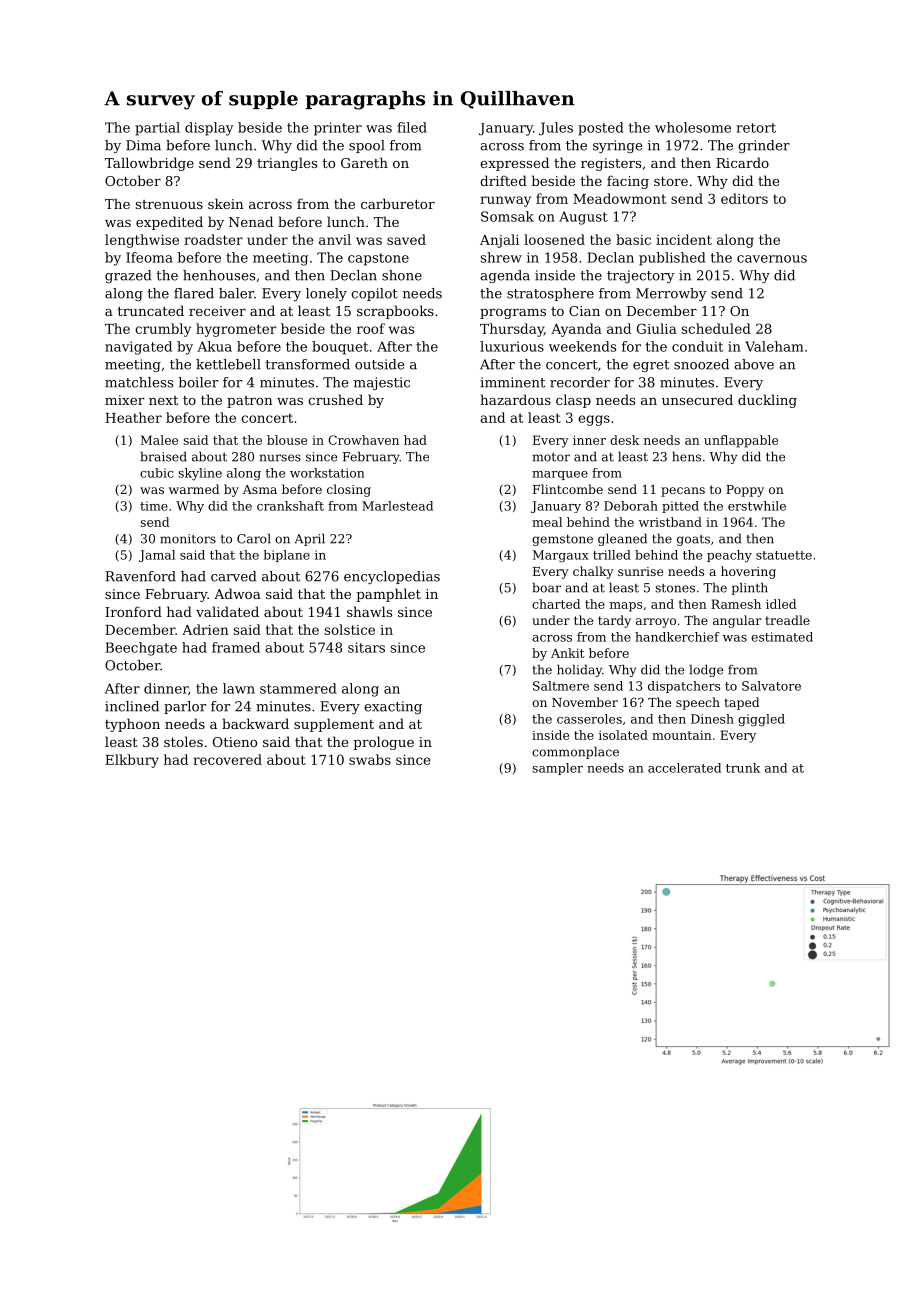  I want to click on editors, so click(744, 198).
